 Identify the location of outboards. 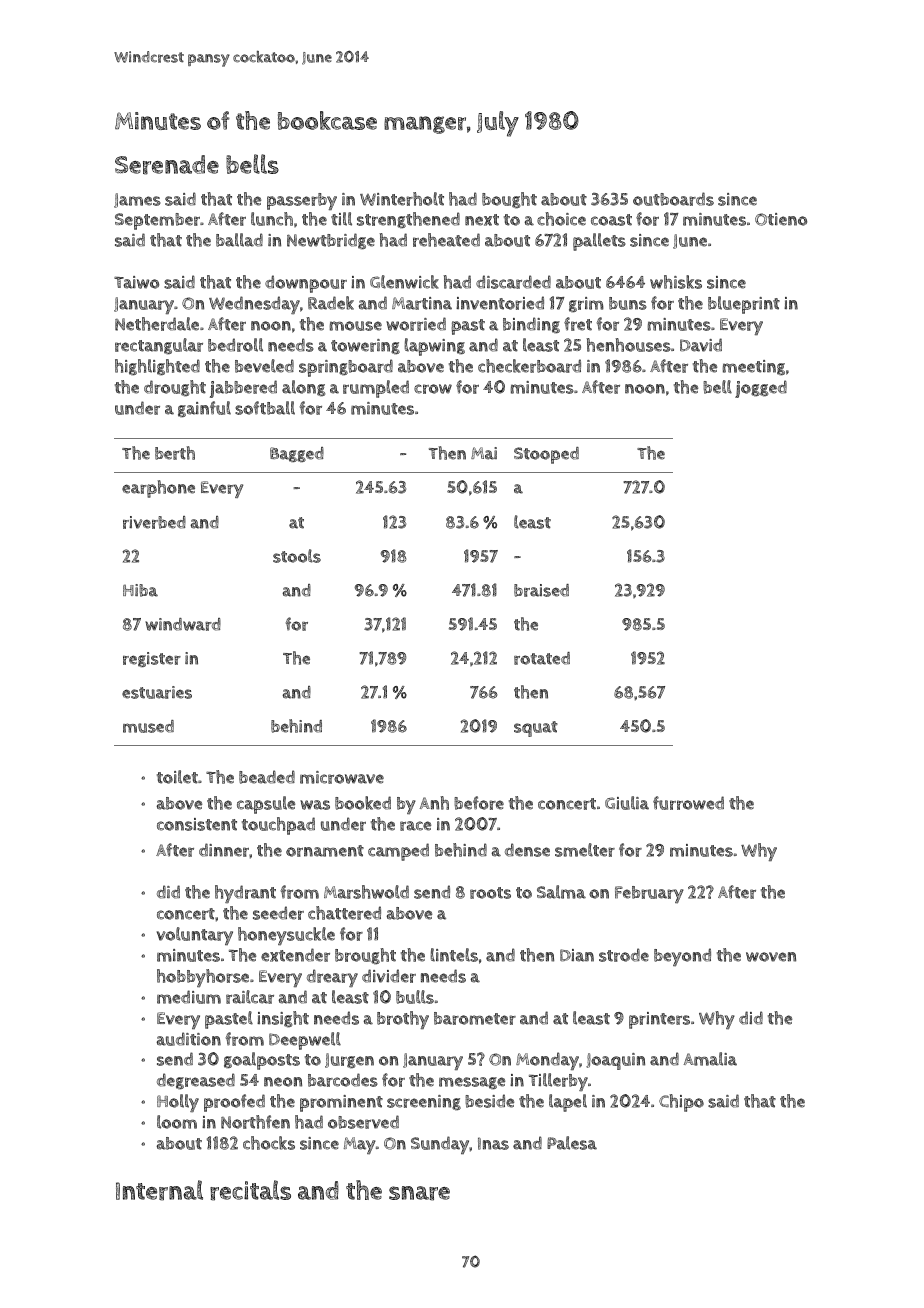
(673, 199).
